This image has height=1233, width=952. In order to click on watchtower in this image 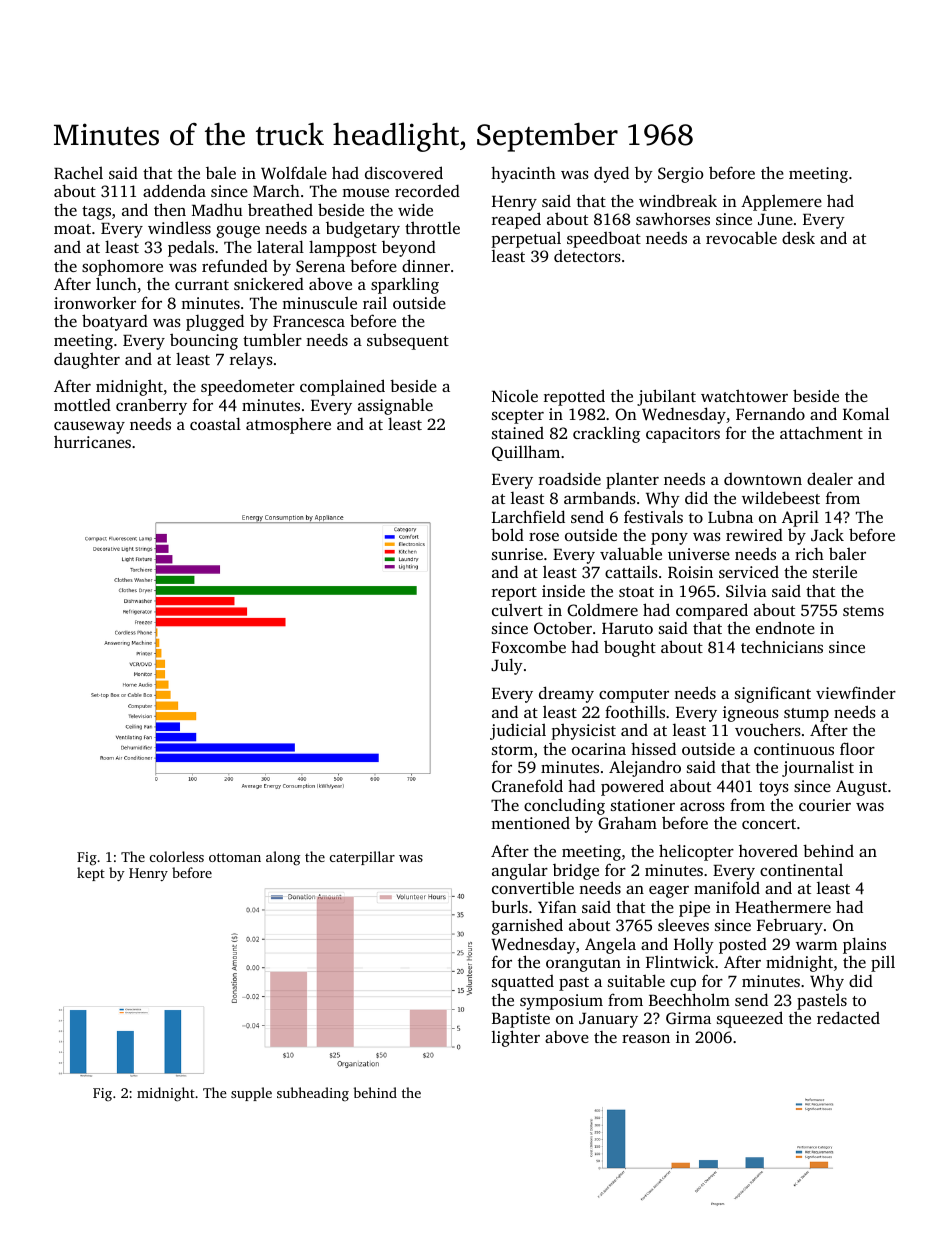, I will do `click(744, 395)`.
